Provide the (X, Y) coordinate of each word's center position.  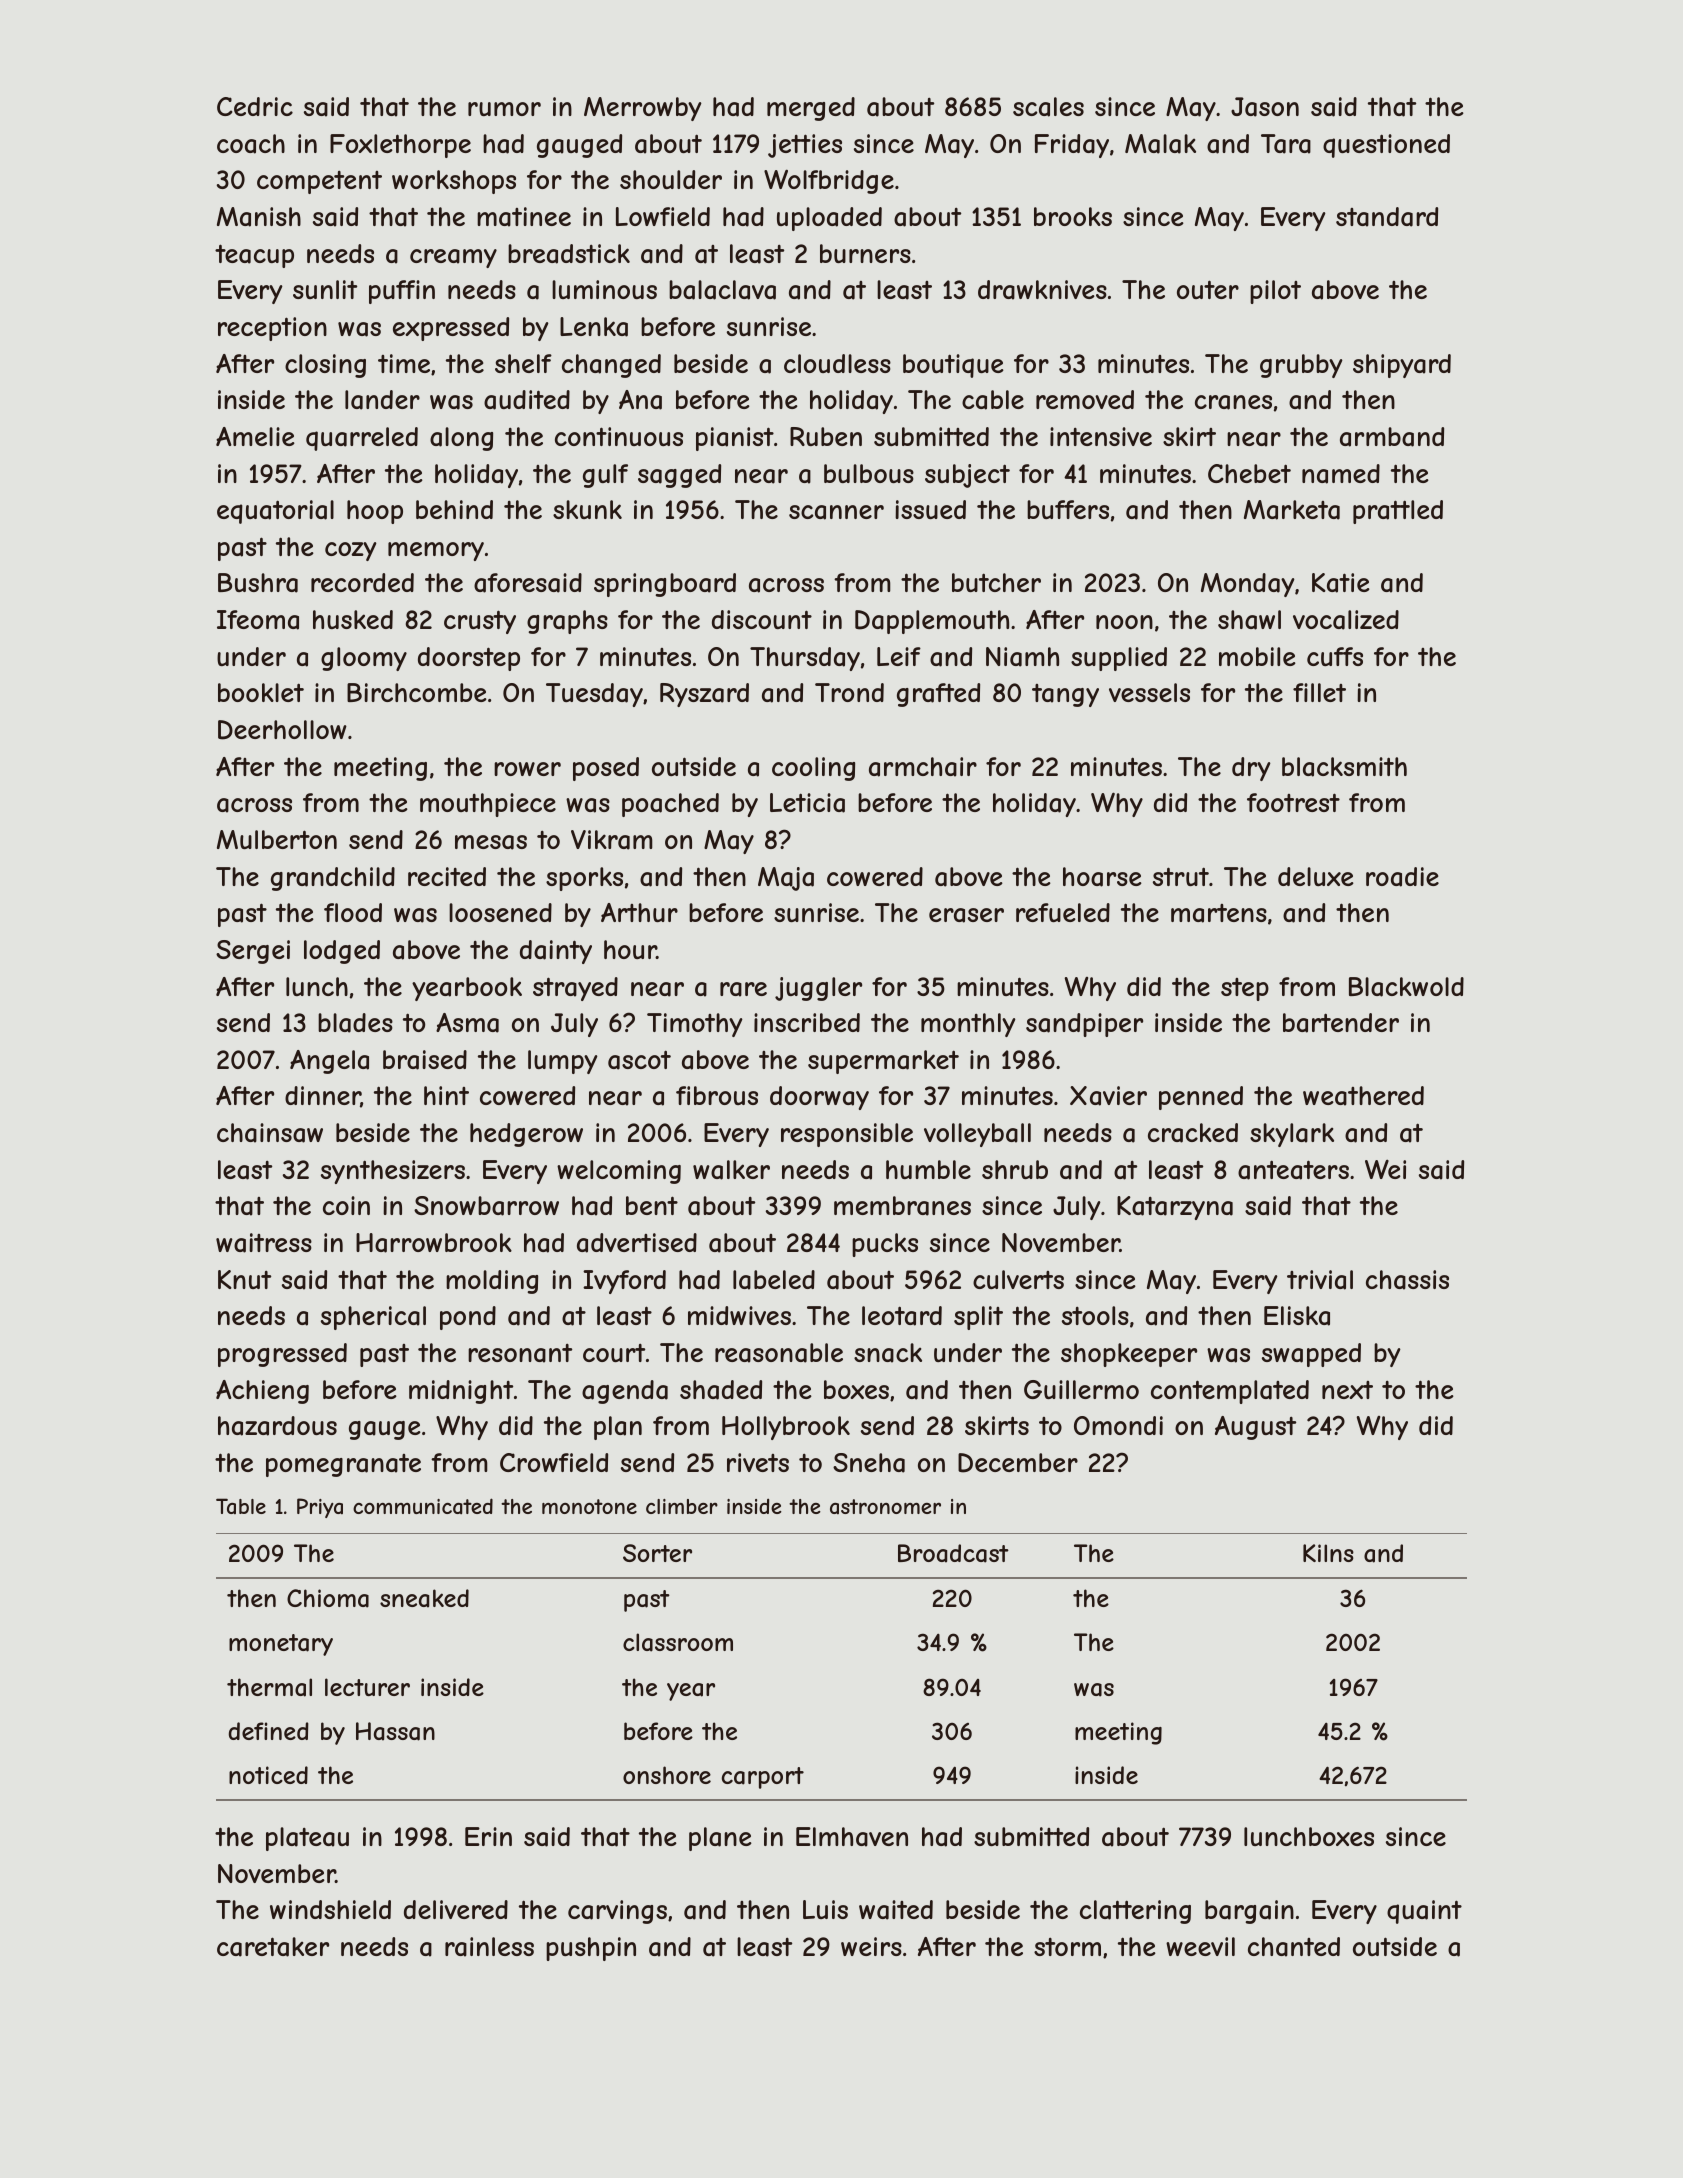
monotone (589, 1506)
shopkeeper (1129, 1355)
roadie (1402, 877)
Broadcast (953, 1553)
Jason (1265, 107)
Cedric (255, 106)
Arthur (639, 912)
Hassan (395, 1731)
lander (382, 400)
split (978, 1318)
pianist (735, 439)
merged (811, 109)
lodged (342, 952)
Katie (1341, 583)
